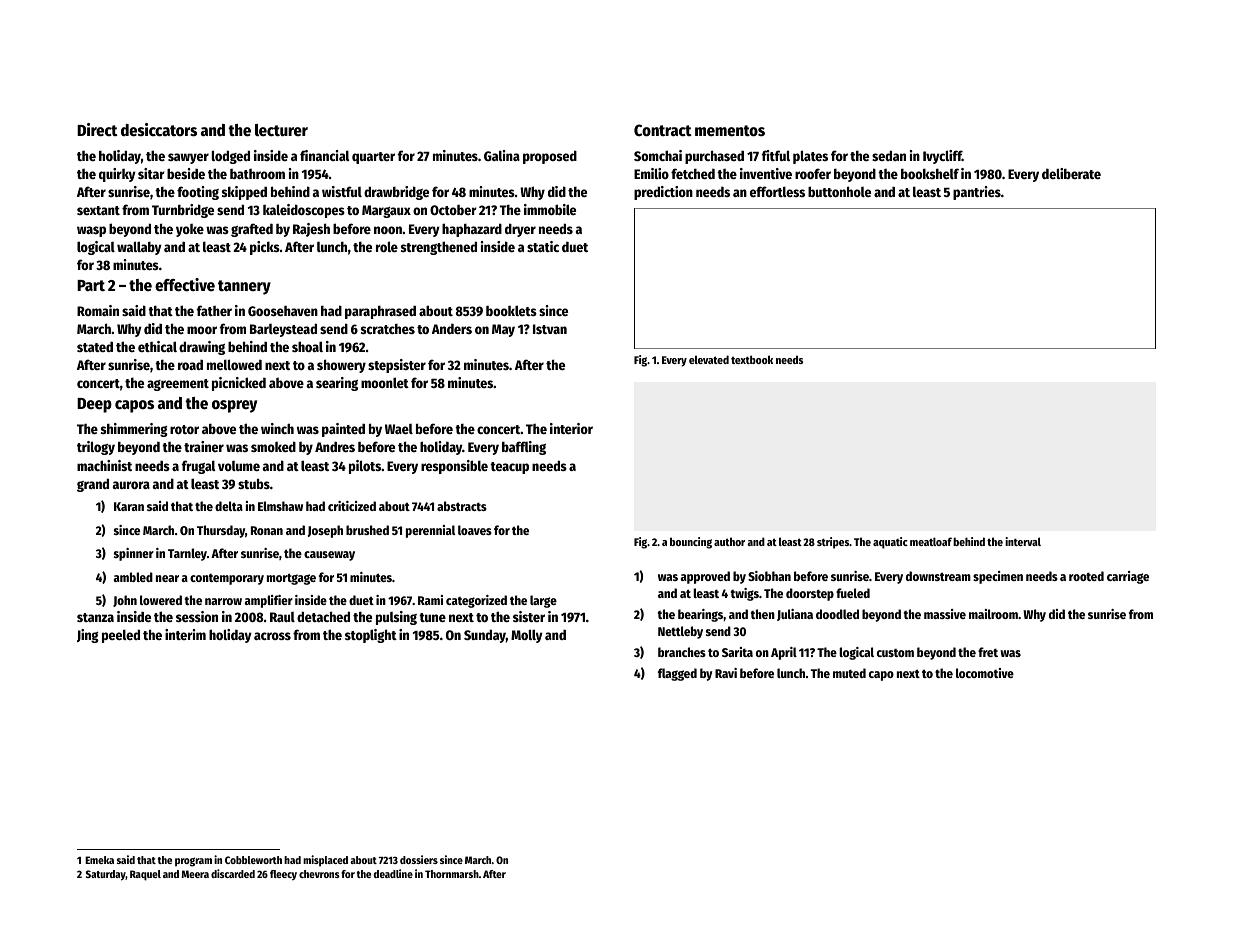 Image resolution: width=1233 pixels, height=952 pixels. I want to click on specimen, so click(998, 577).
